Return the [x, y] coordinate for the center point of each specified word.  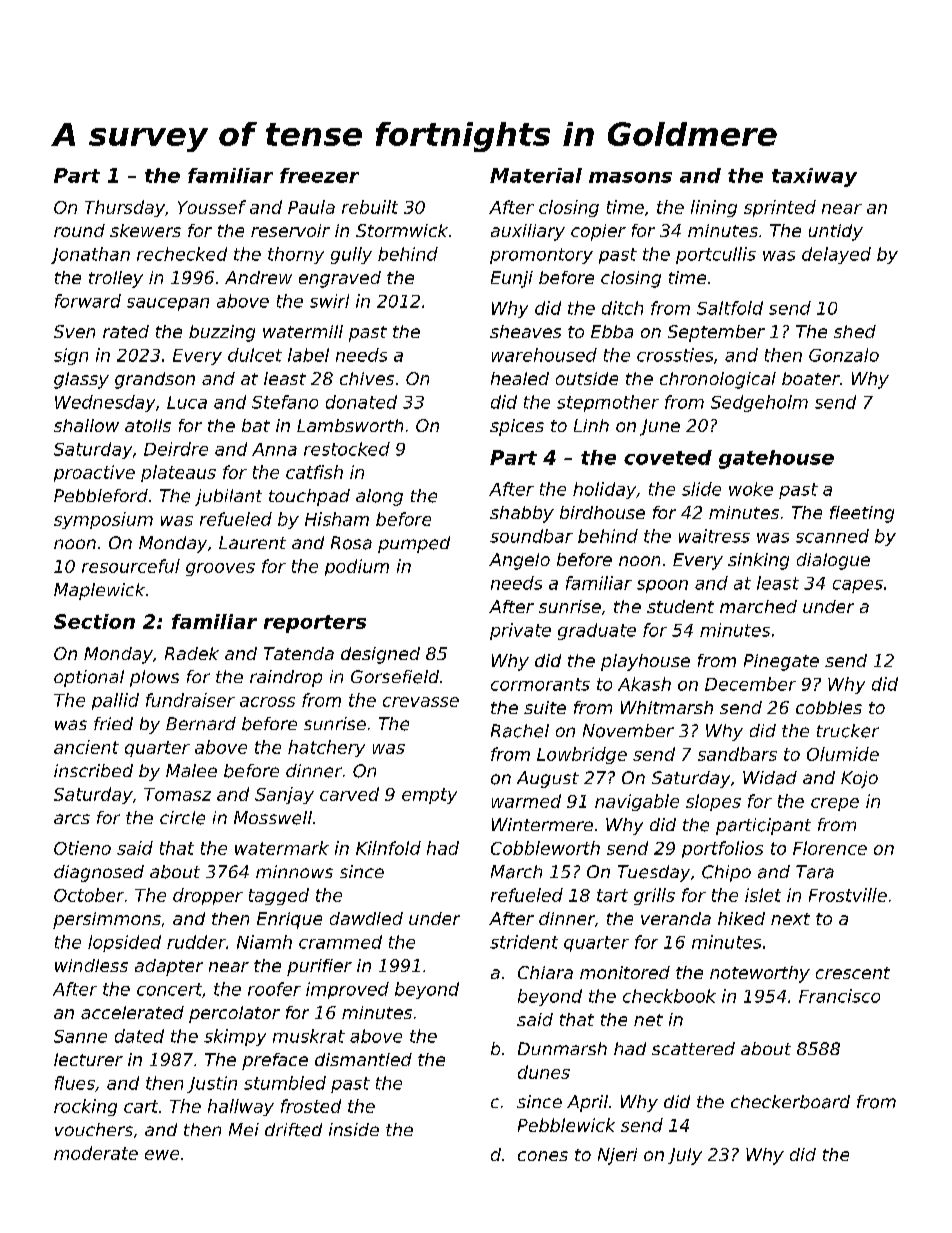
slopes [713, 802]
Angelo [519, 561]
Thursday [125, 208]
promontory [541, 256]
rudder [196, 942]
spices [517, 427]
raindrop [286, 678]
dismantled [363, 1059]
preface [275, 1061]
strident [524, 942]
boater [811, 378]
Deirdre [176, 449]
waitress [714, 536]
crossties [675, 355]
